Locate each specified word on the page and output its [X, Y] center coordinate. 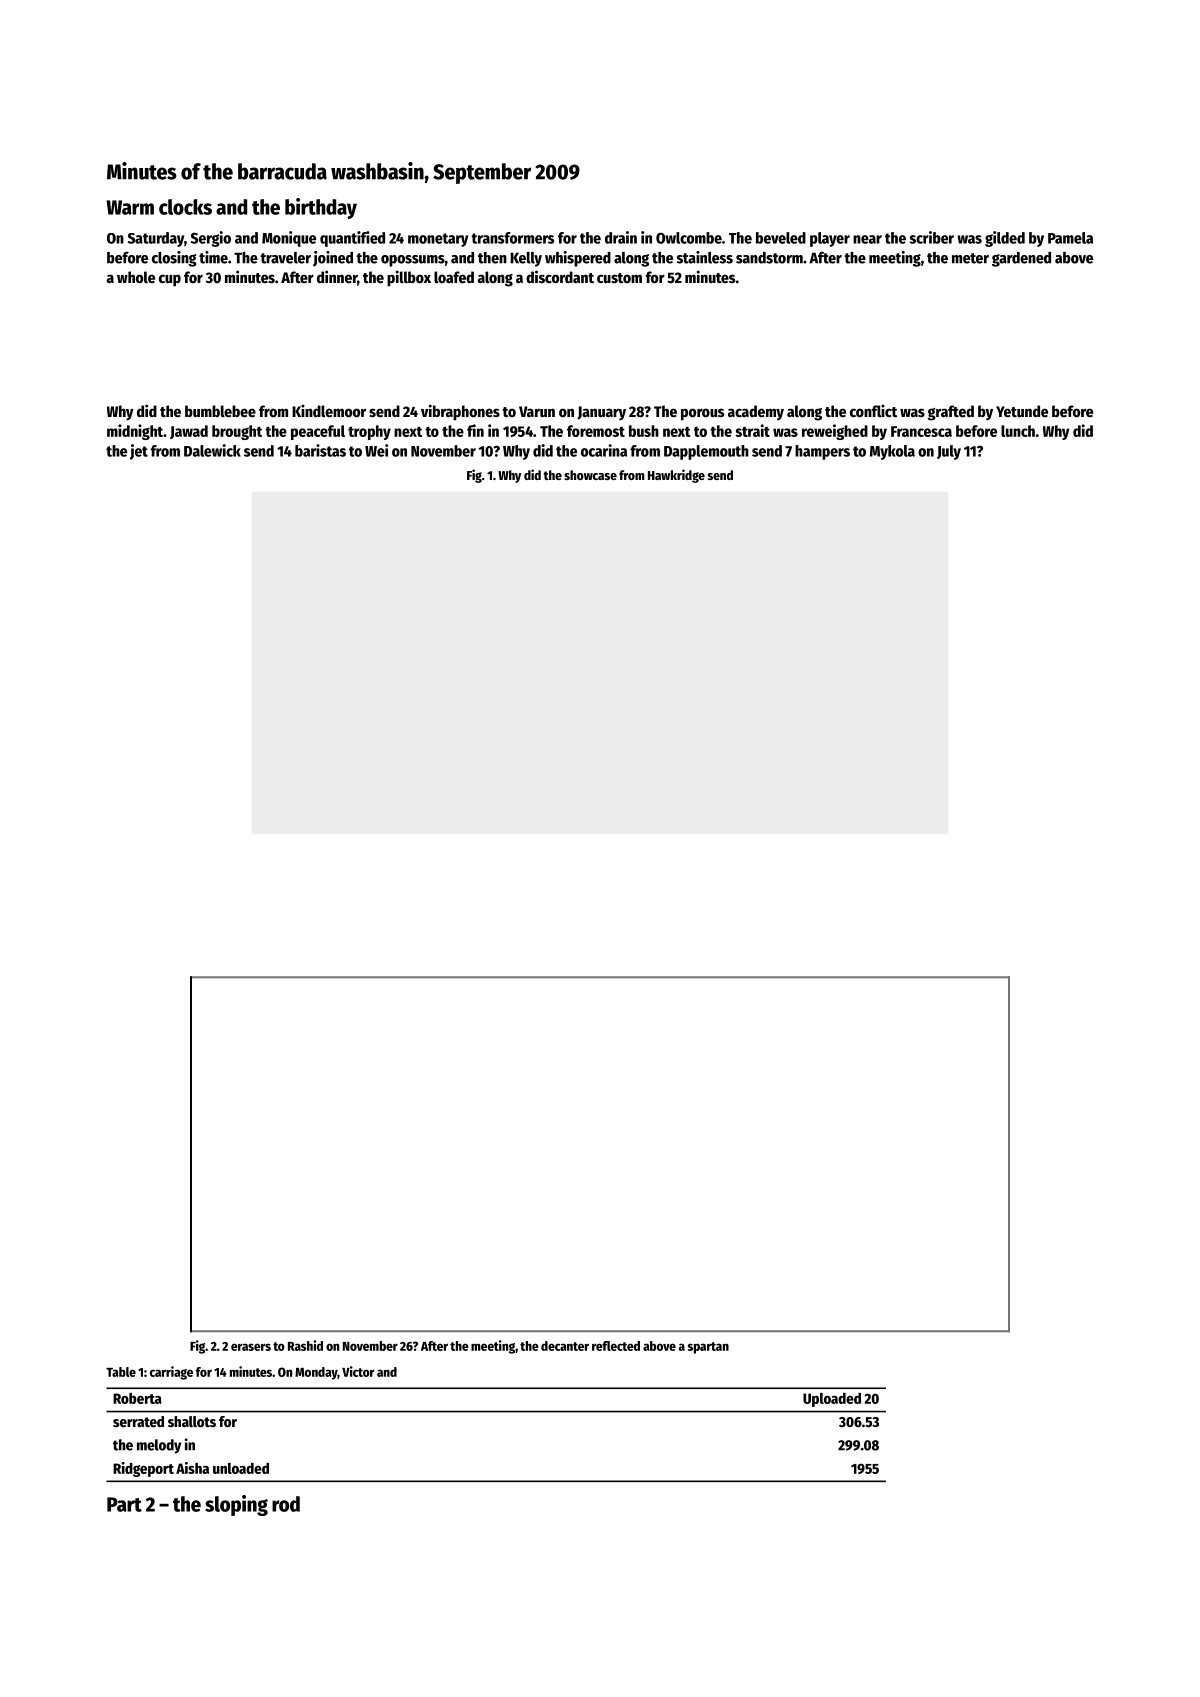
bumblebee [220, 411]
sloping [236, 1505]
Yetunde [1022, 411]
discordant [560, 276]
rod [286, 1504]
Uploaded [832, 1400]
